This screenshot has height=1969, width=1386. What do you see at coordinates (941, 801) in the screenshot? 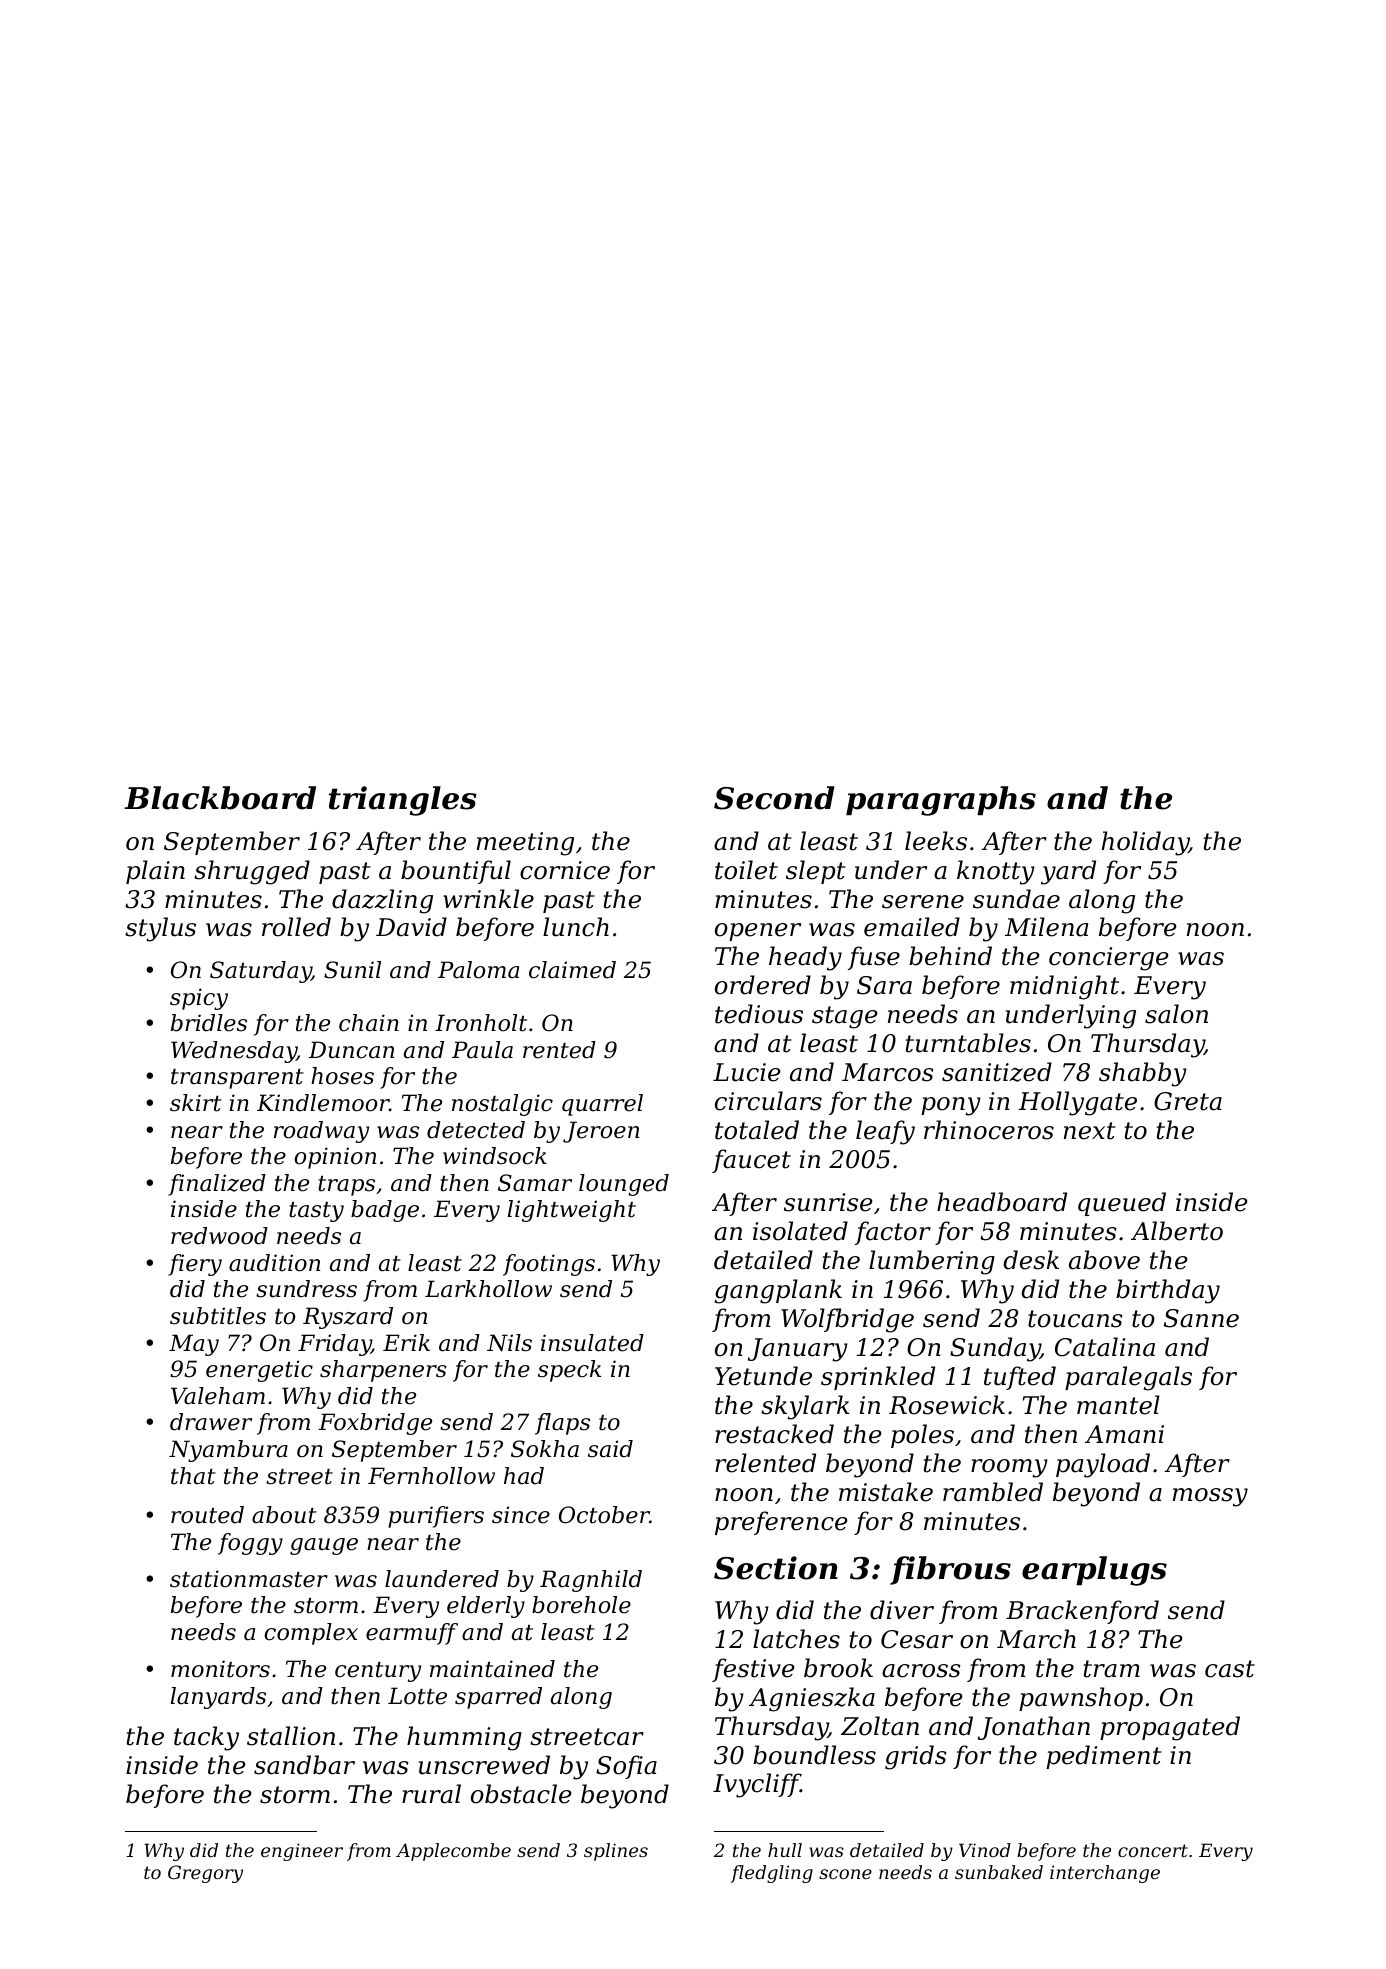
I see `paragraphs` at bounding box center [941, 801].
